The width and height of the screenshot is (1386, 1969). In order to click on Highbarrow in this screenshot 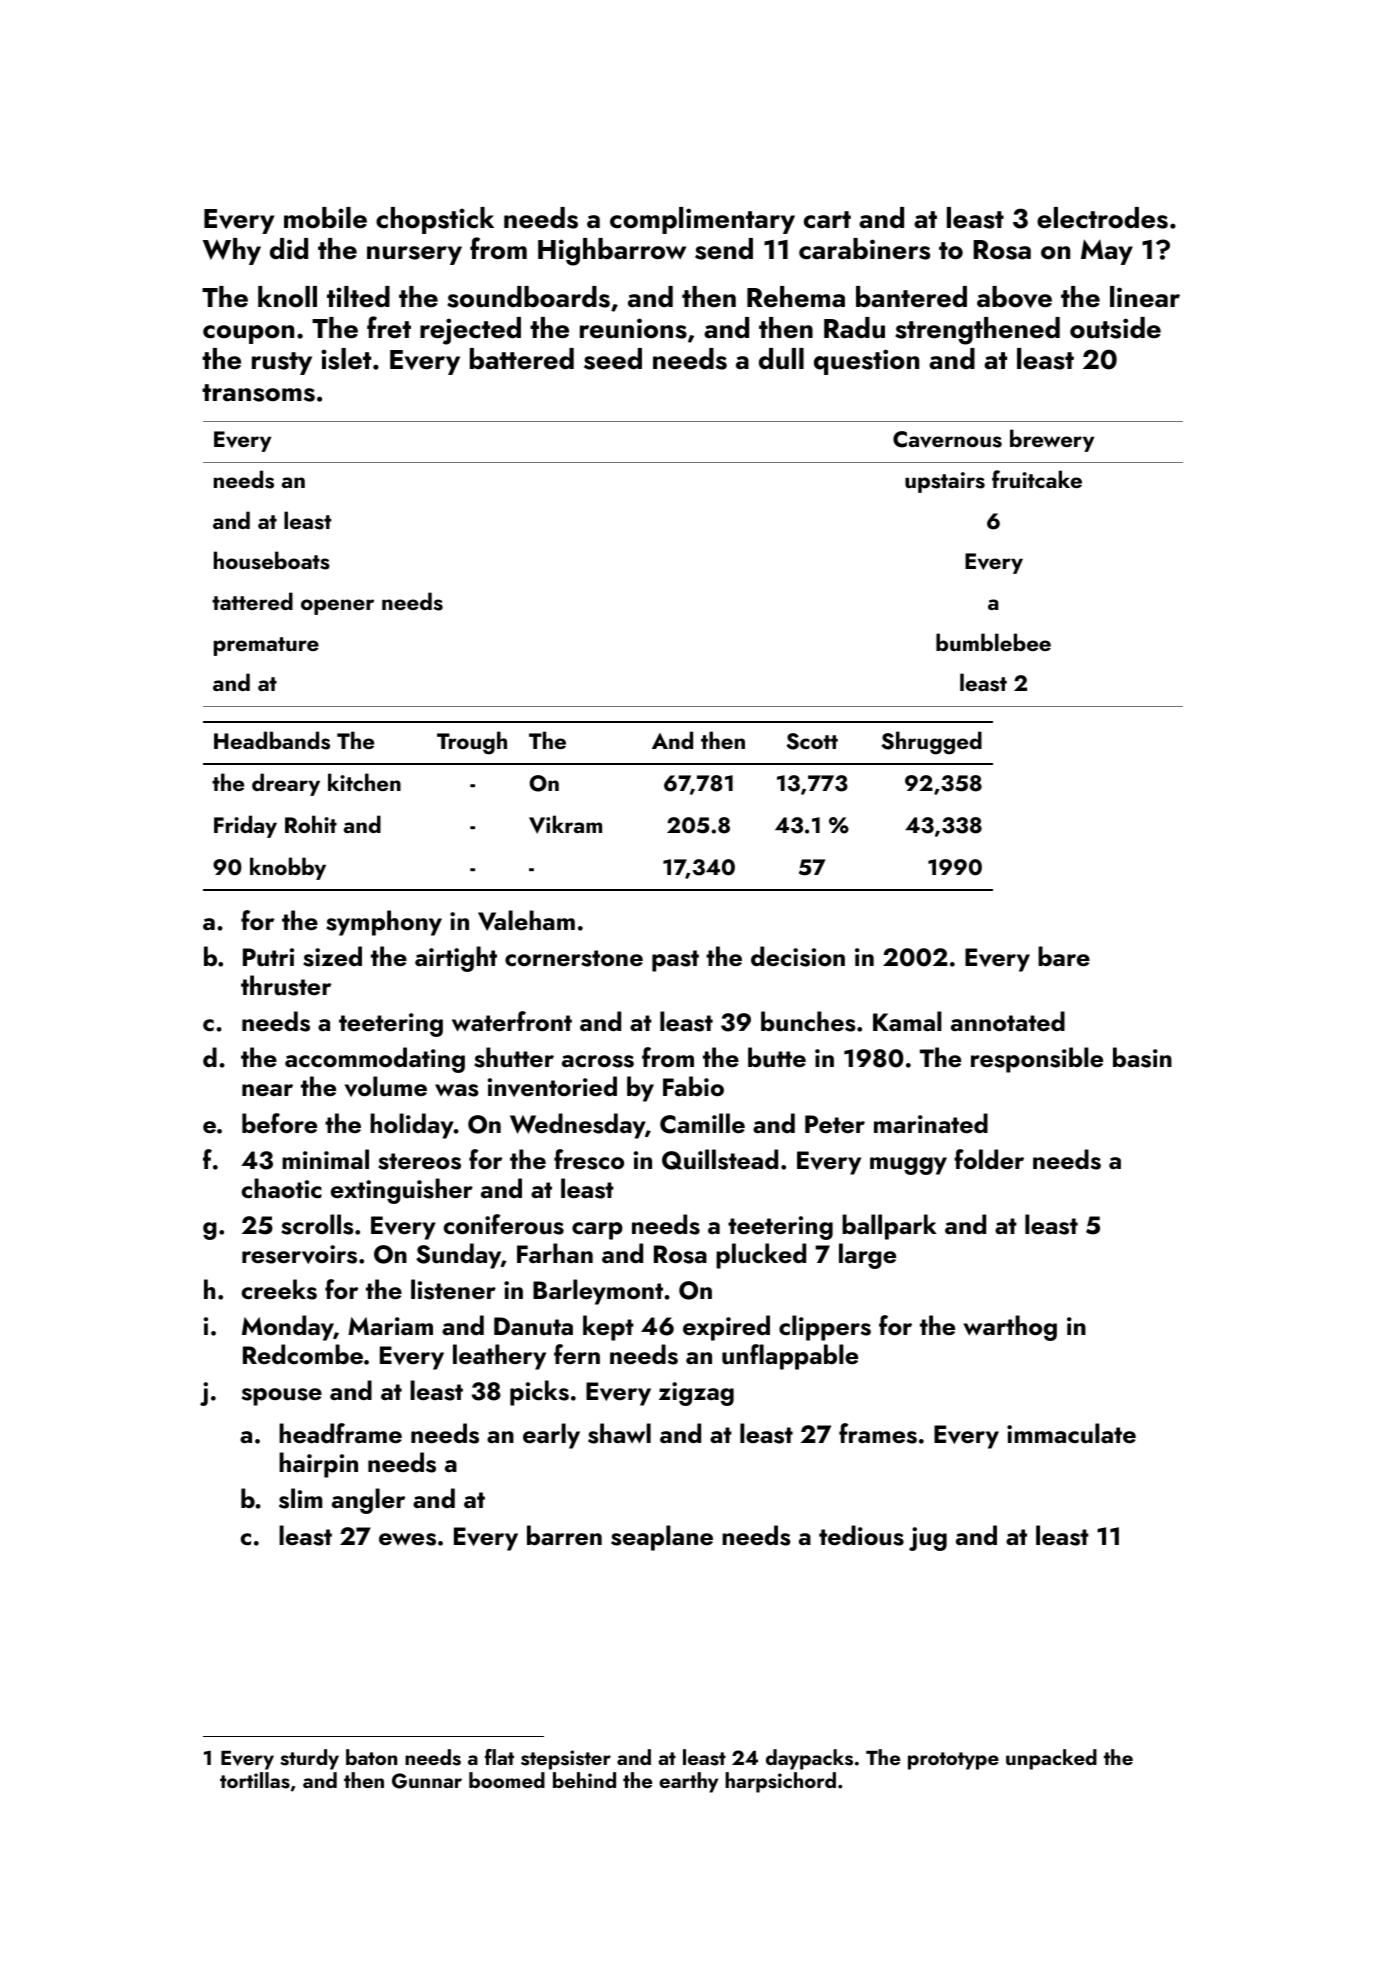, I will do `click(612, 252)`.
